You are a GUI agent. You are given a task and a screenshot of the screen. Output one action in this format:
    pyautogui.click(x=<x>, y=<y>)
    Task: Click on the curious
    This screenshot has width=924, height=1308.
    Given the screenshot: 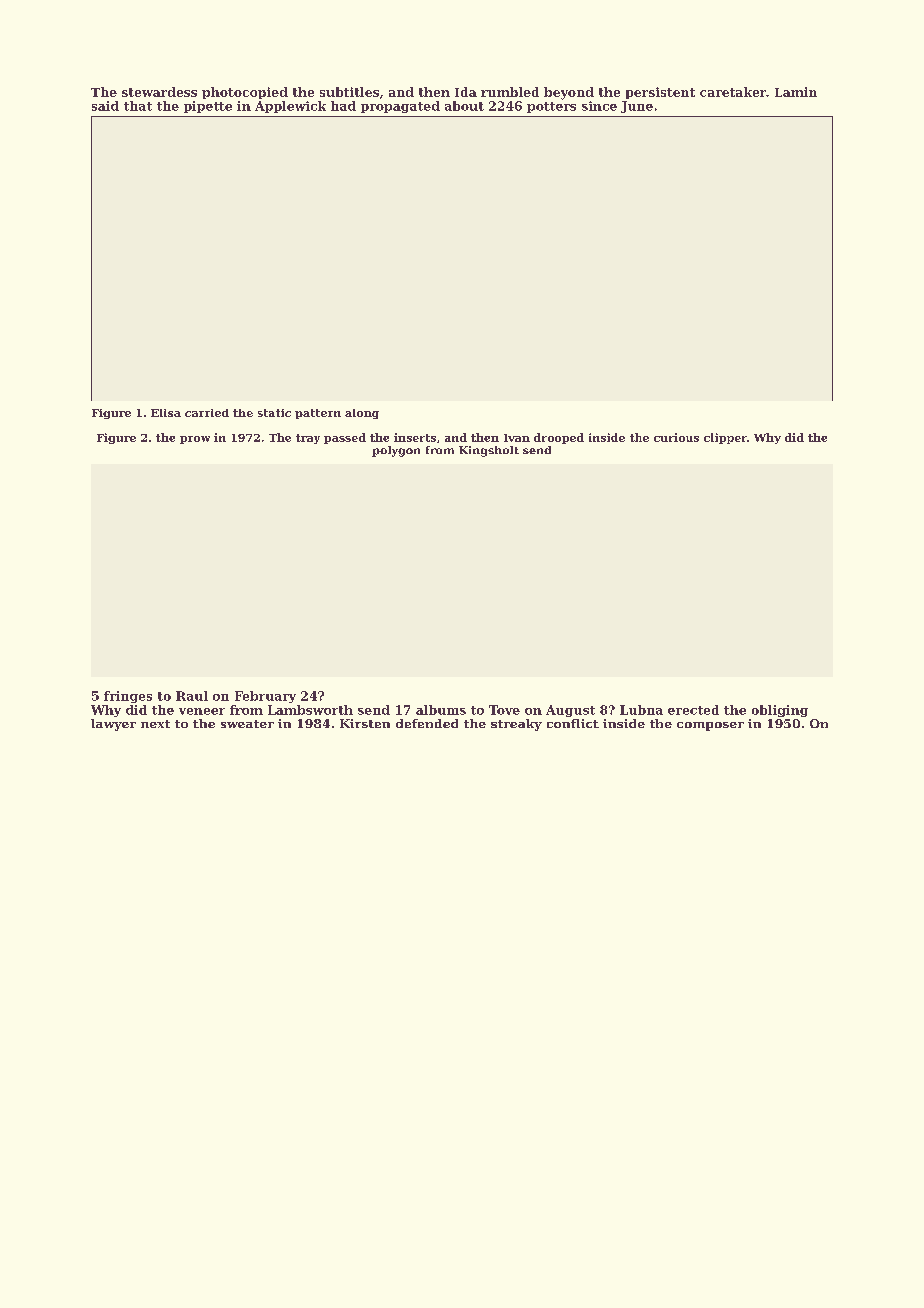 What is the action you would take?
    pyautogui.click(x=676, y=437)
